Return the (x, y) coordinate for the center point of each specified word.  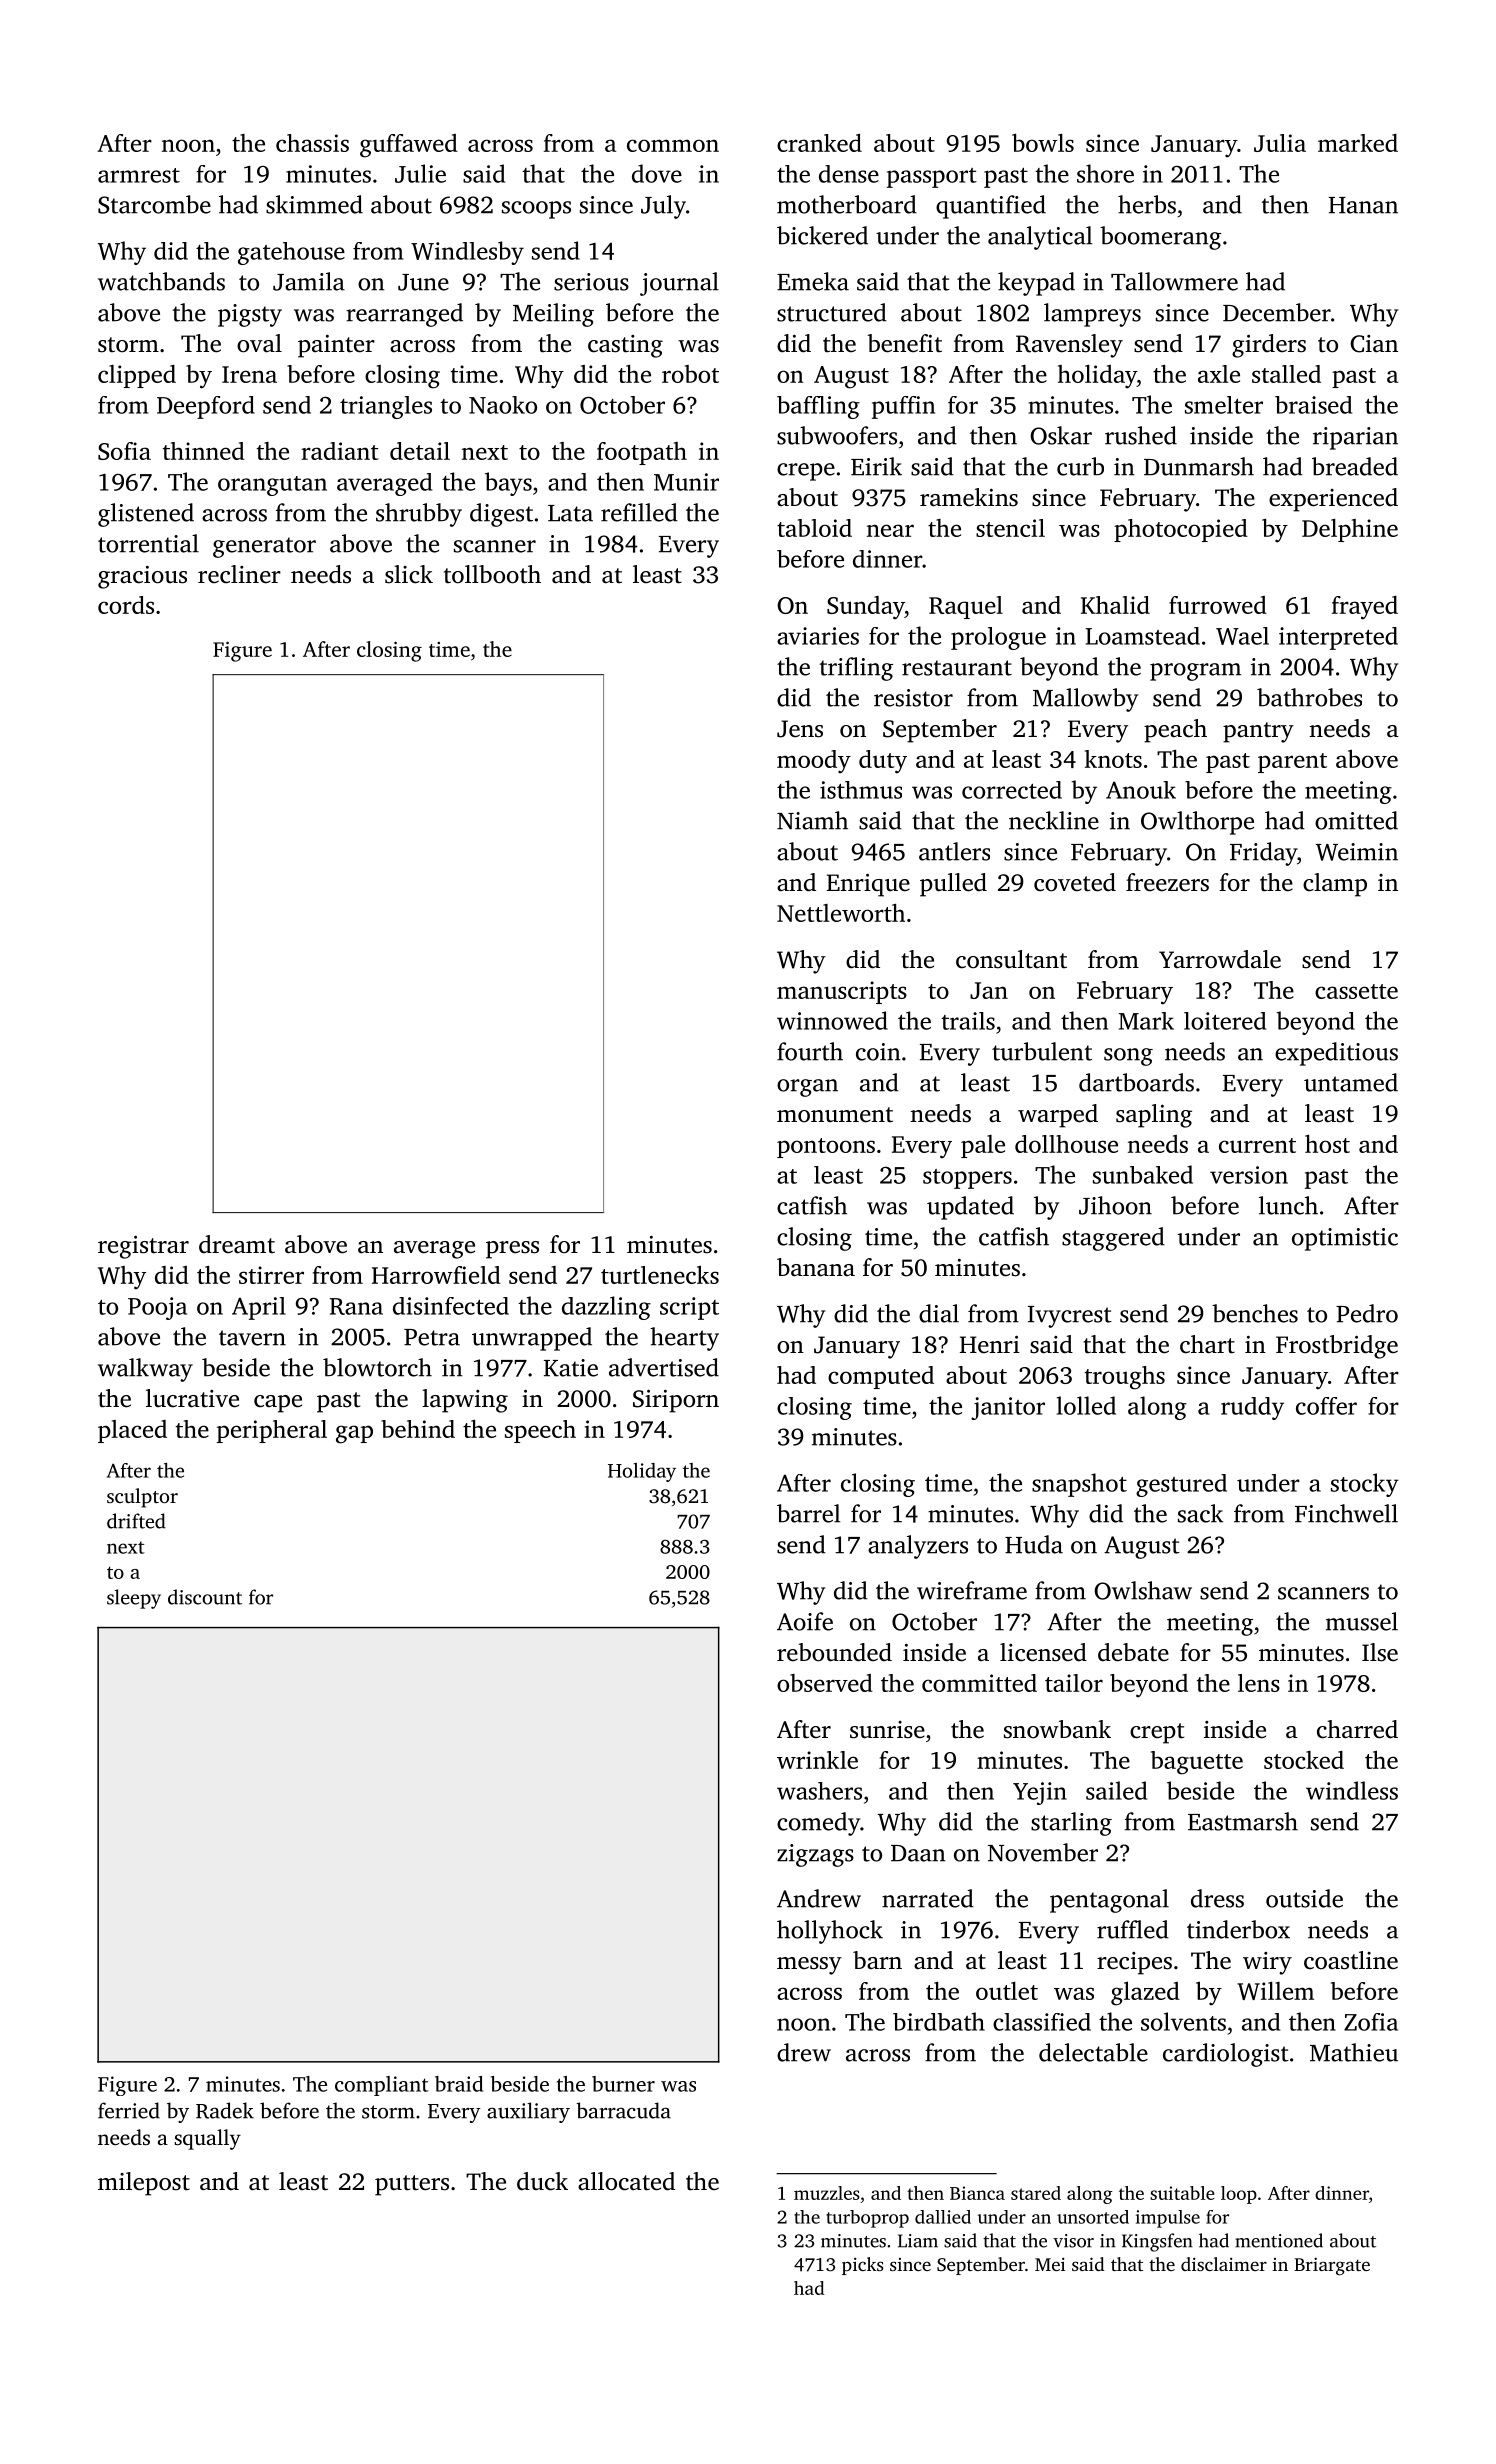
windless (1352, 1790)
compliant (381, 2086)
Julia (1280, 143)
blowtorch (377, 1367)
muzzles (826, 2193)
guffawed (409, 146)
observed (825, 1683)
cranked (819, 143)
